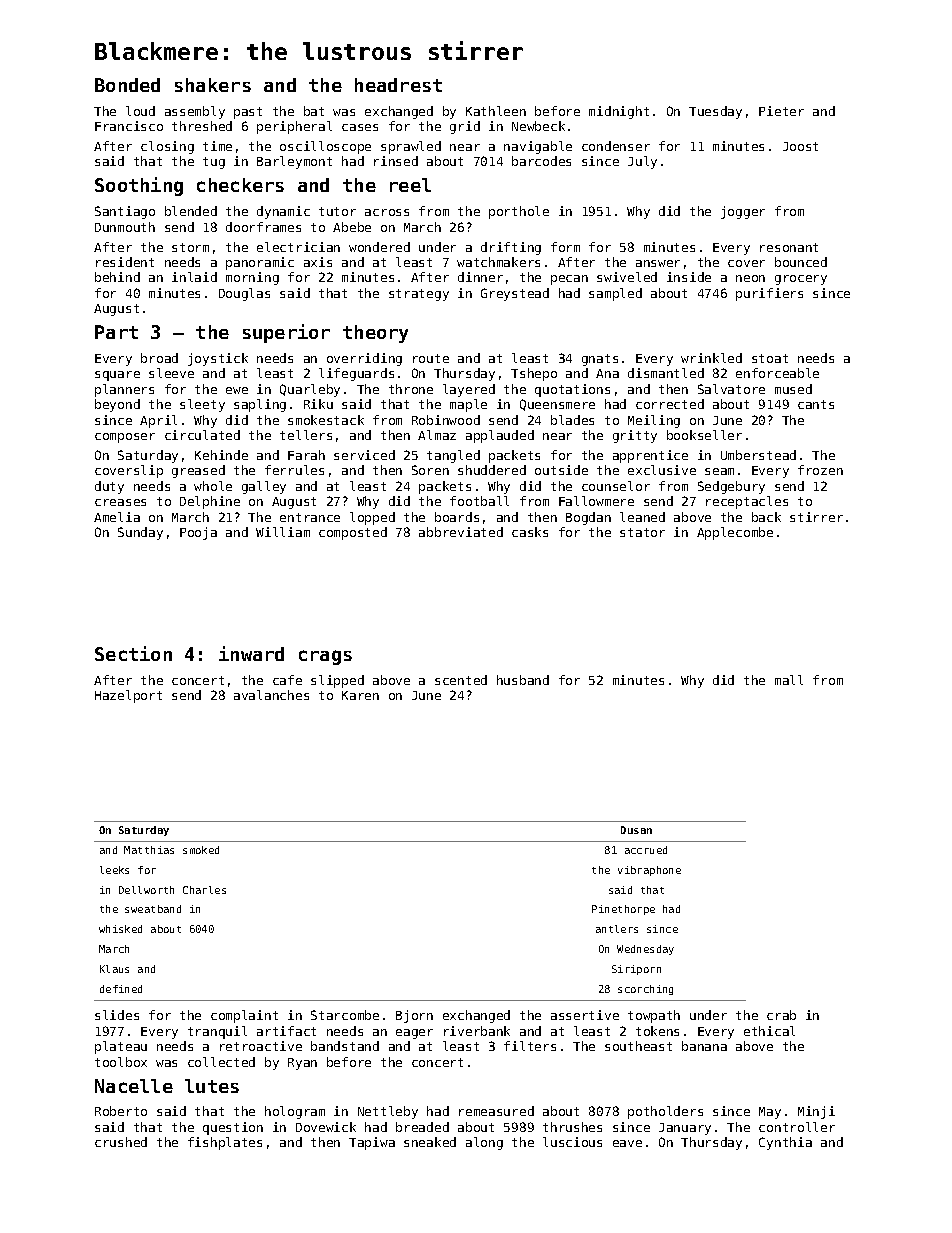 This screenshot has width=952, height=1233. I want to click on purifiers, so click(769, 294).
